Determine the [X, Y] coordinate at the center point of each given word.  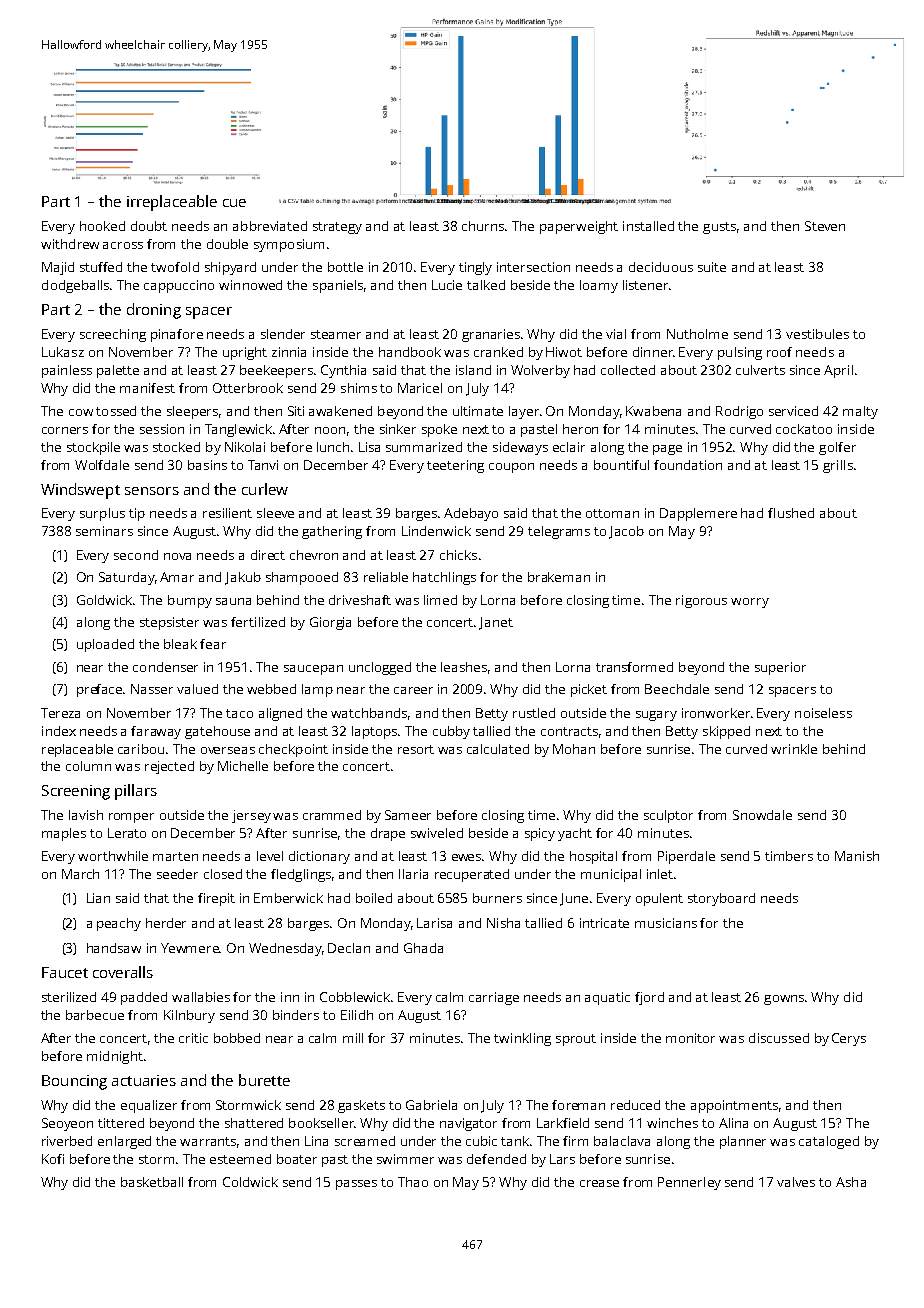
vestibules [817, 334]
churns [484, 226]
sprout [576, 1040]
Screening [76, 792]
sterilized [69, 997]
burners [497, 898]
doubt [149, 226]
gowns [784, 1000]
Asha [851, 1182]
